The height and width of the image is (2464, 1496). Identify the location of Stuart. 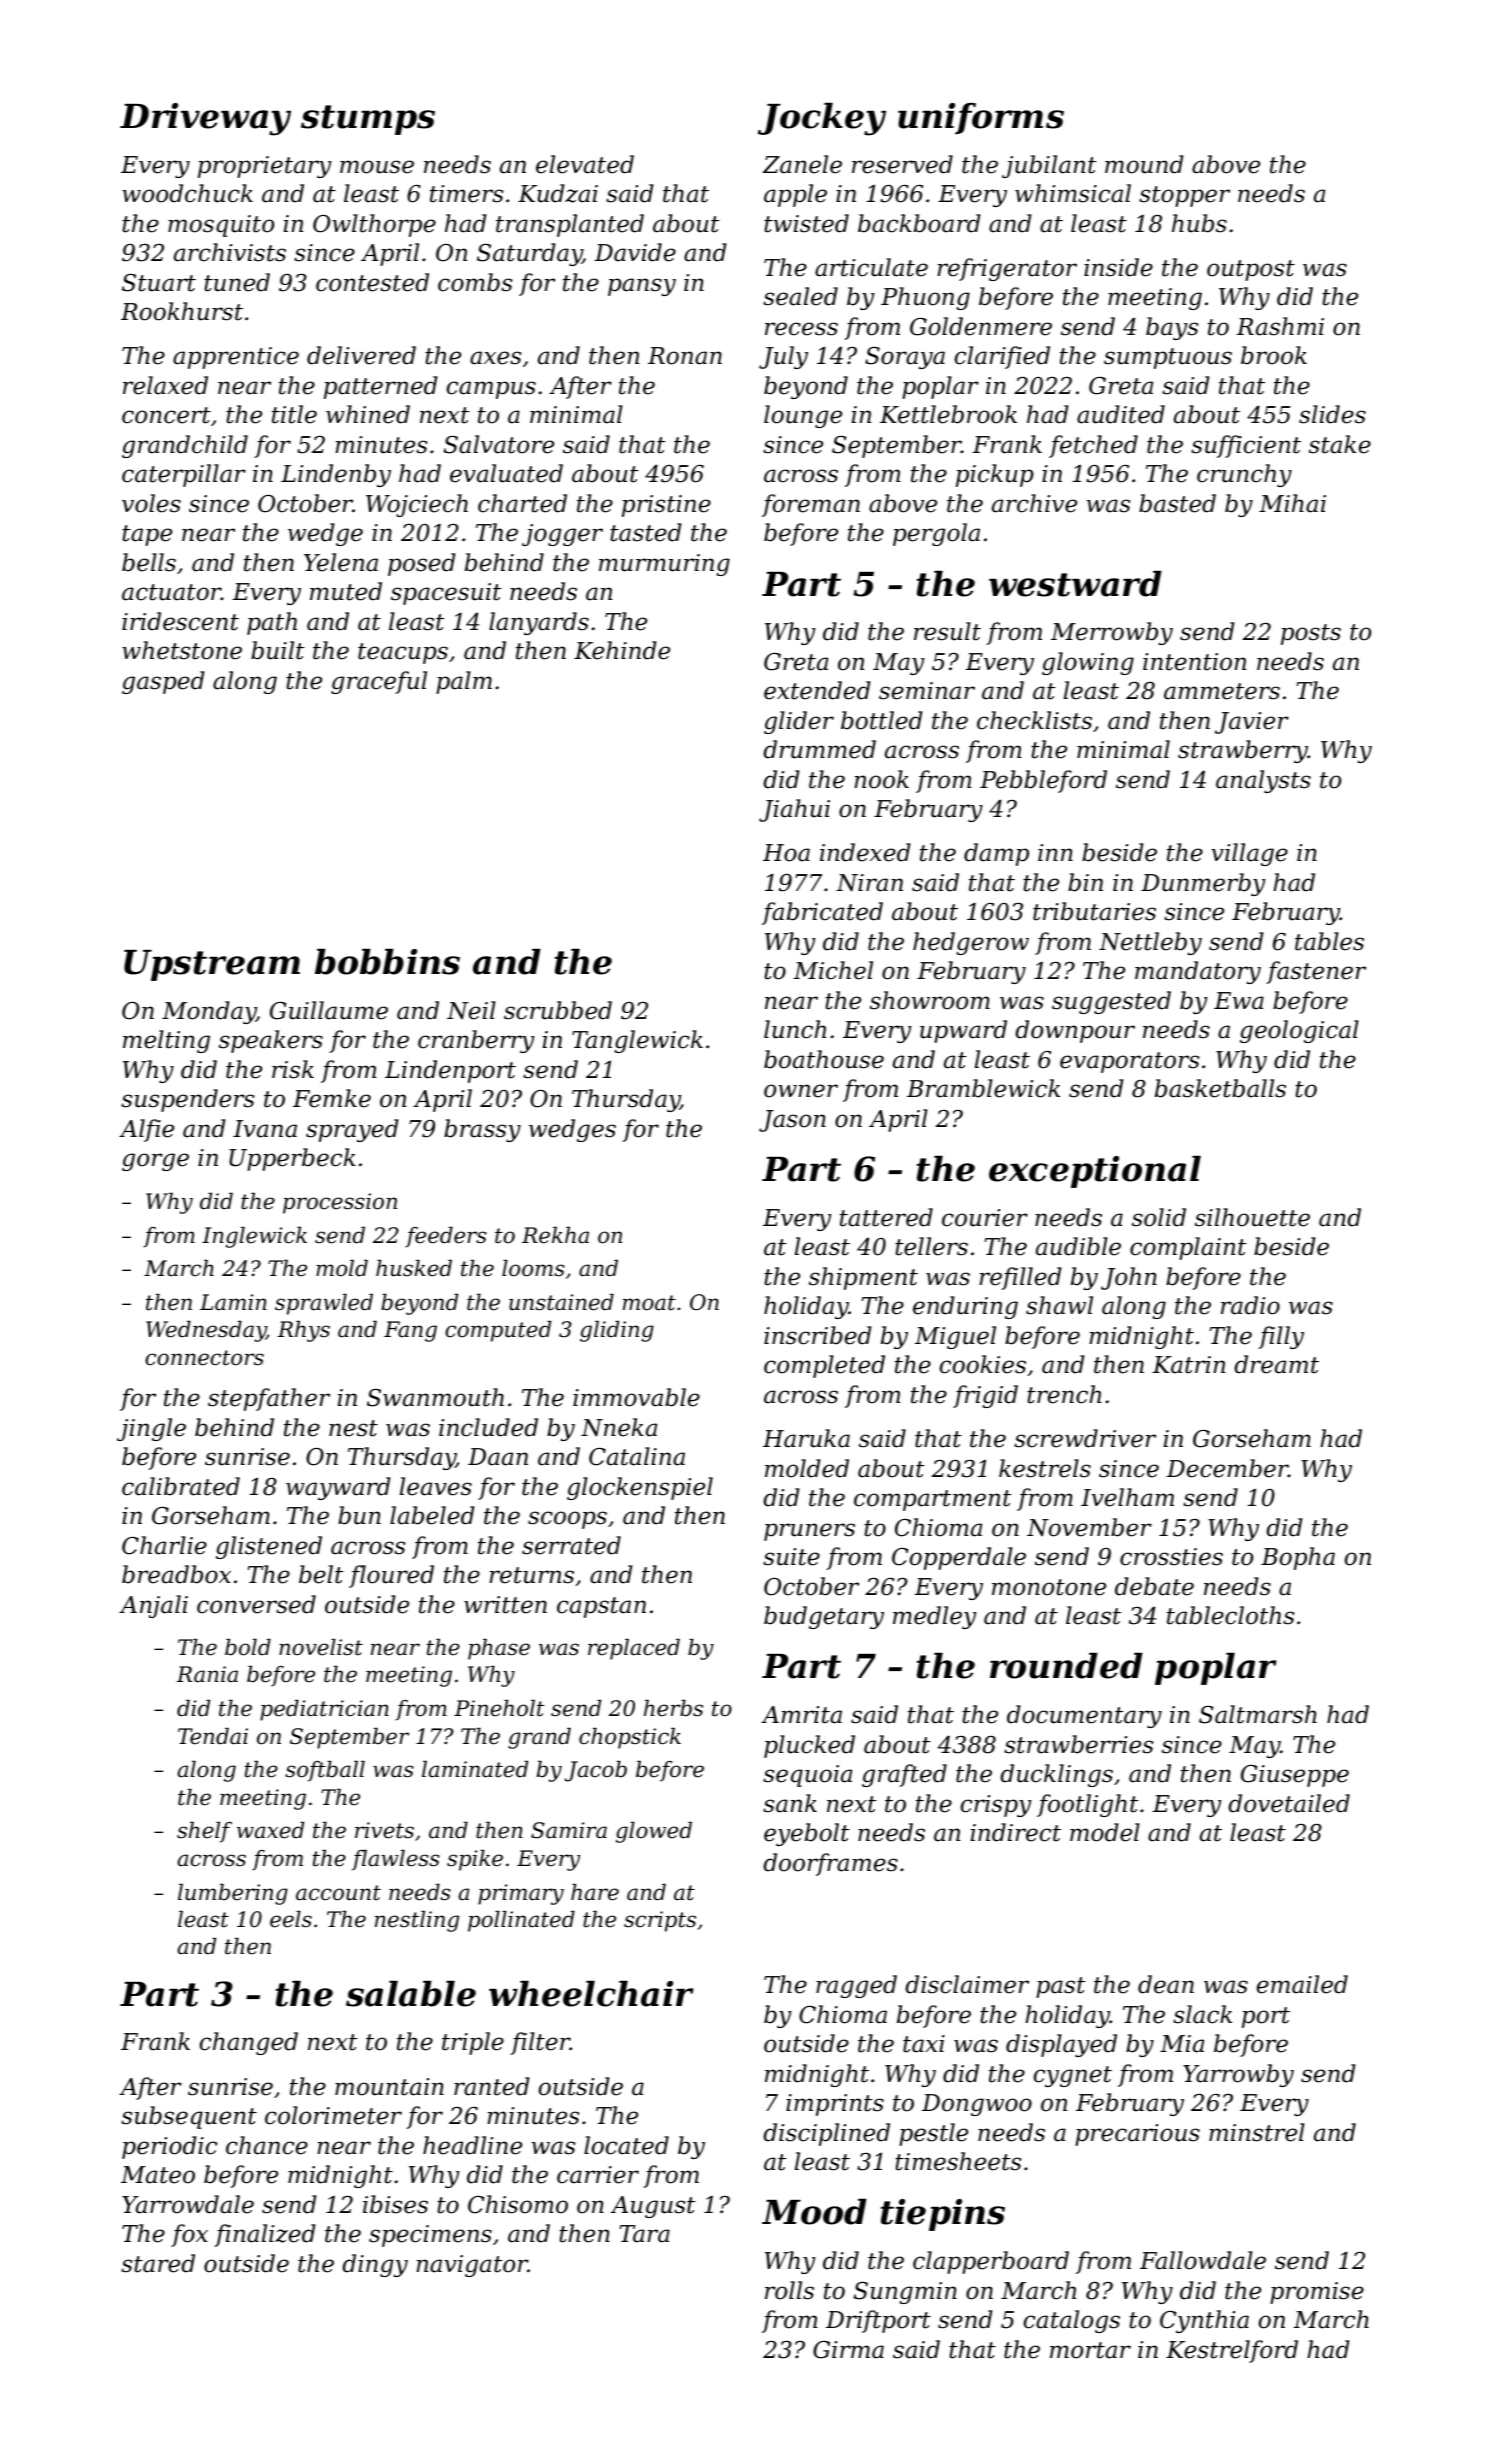
(159, 283).
